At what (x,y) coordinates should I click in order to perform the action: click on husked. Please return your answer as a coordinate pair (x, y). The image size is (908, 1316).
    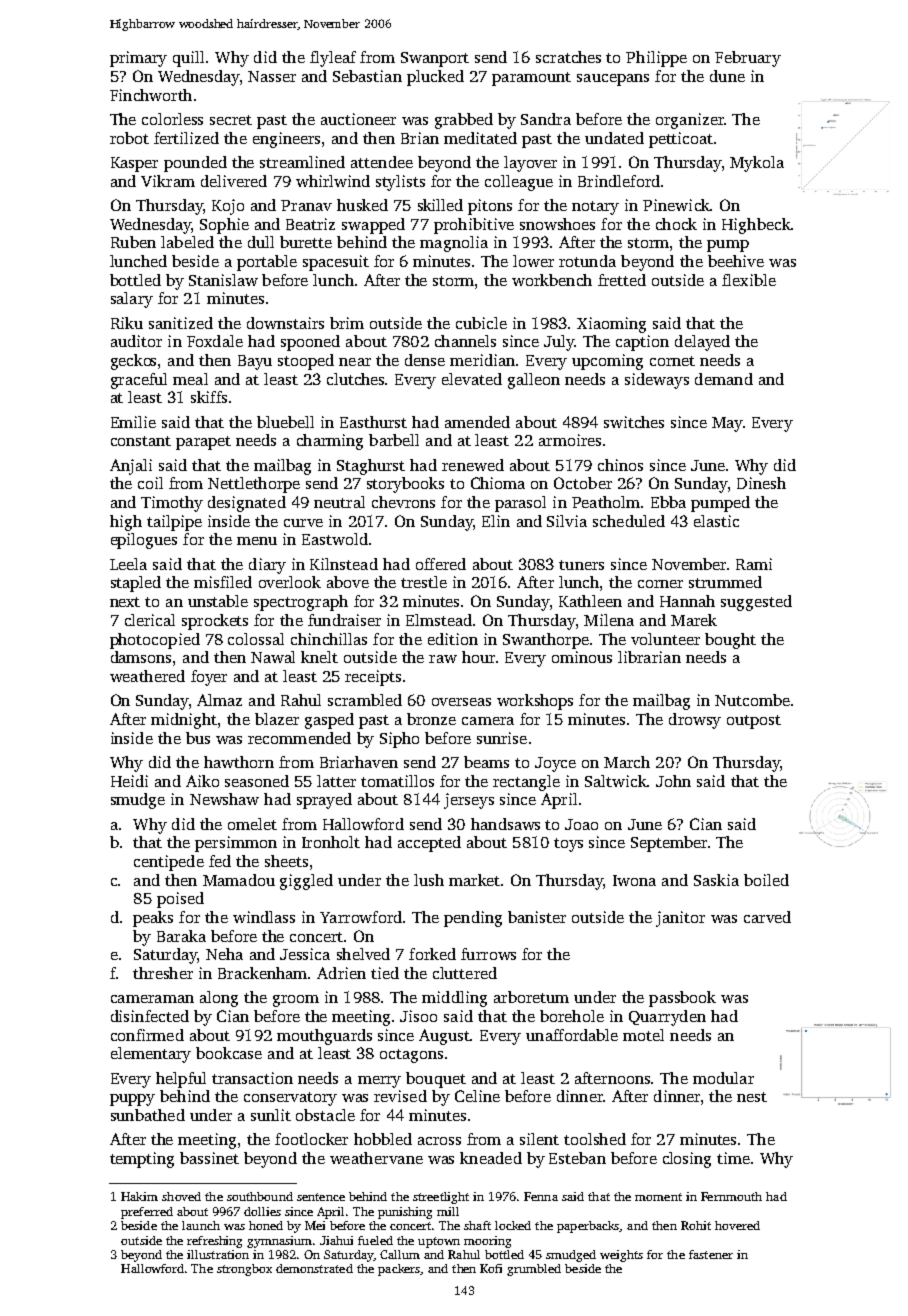
    Looking at the image, I should click on (362, 205).
